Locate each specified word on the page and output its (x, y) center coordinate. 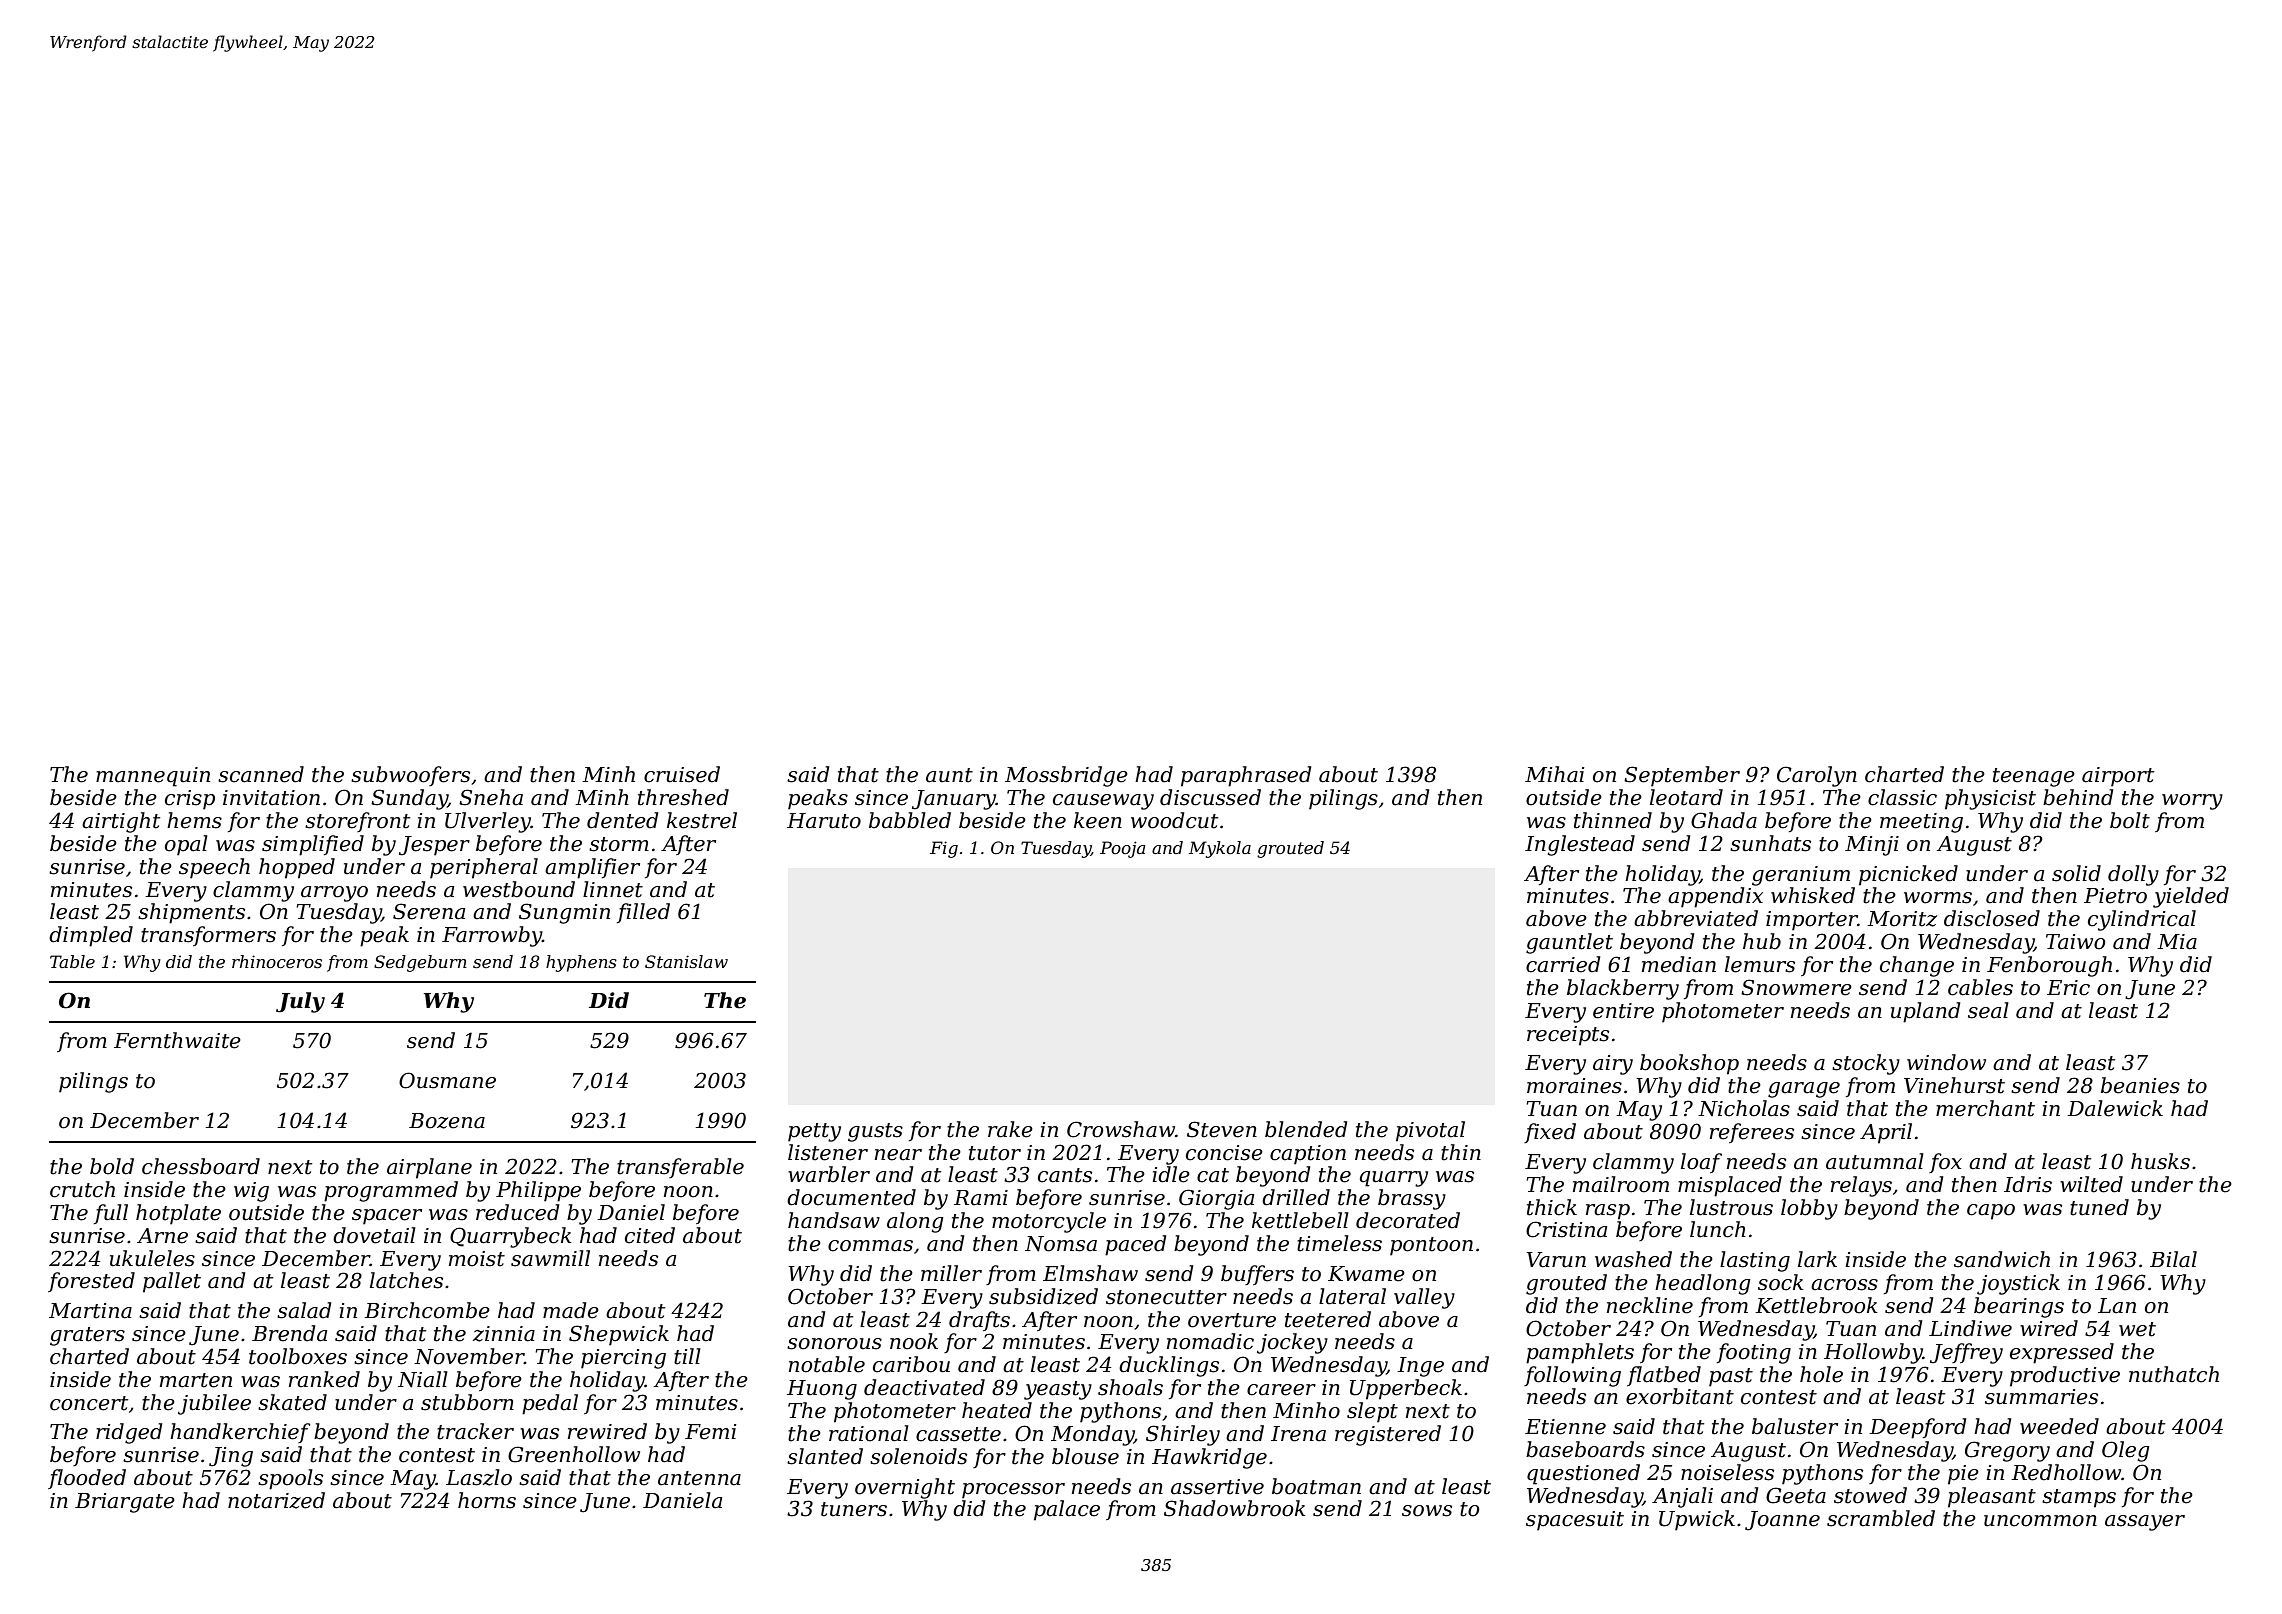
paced (1135, 1245)
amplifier (592, 868)
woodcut (1174, 820)
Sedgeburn (420, 963)
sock (1781, 1282)
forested (91, 1282)
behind (2078, 797)
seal (1988, 1010)
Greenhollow (574, 1454)
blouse (1085, 1456)
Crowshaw (1121, 1129)
